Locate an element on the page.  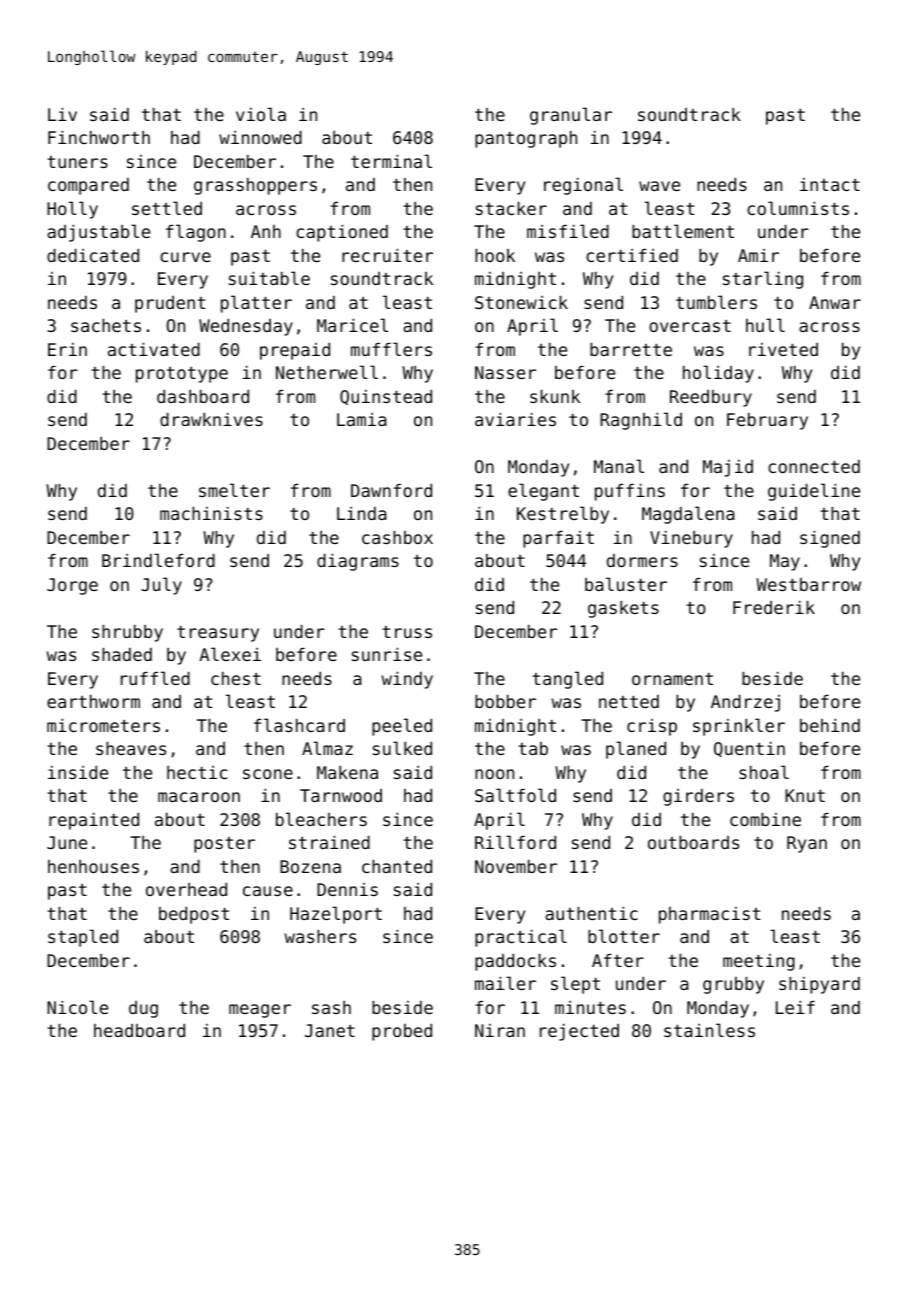
drawknives is located at coordinates (211, 419).
